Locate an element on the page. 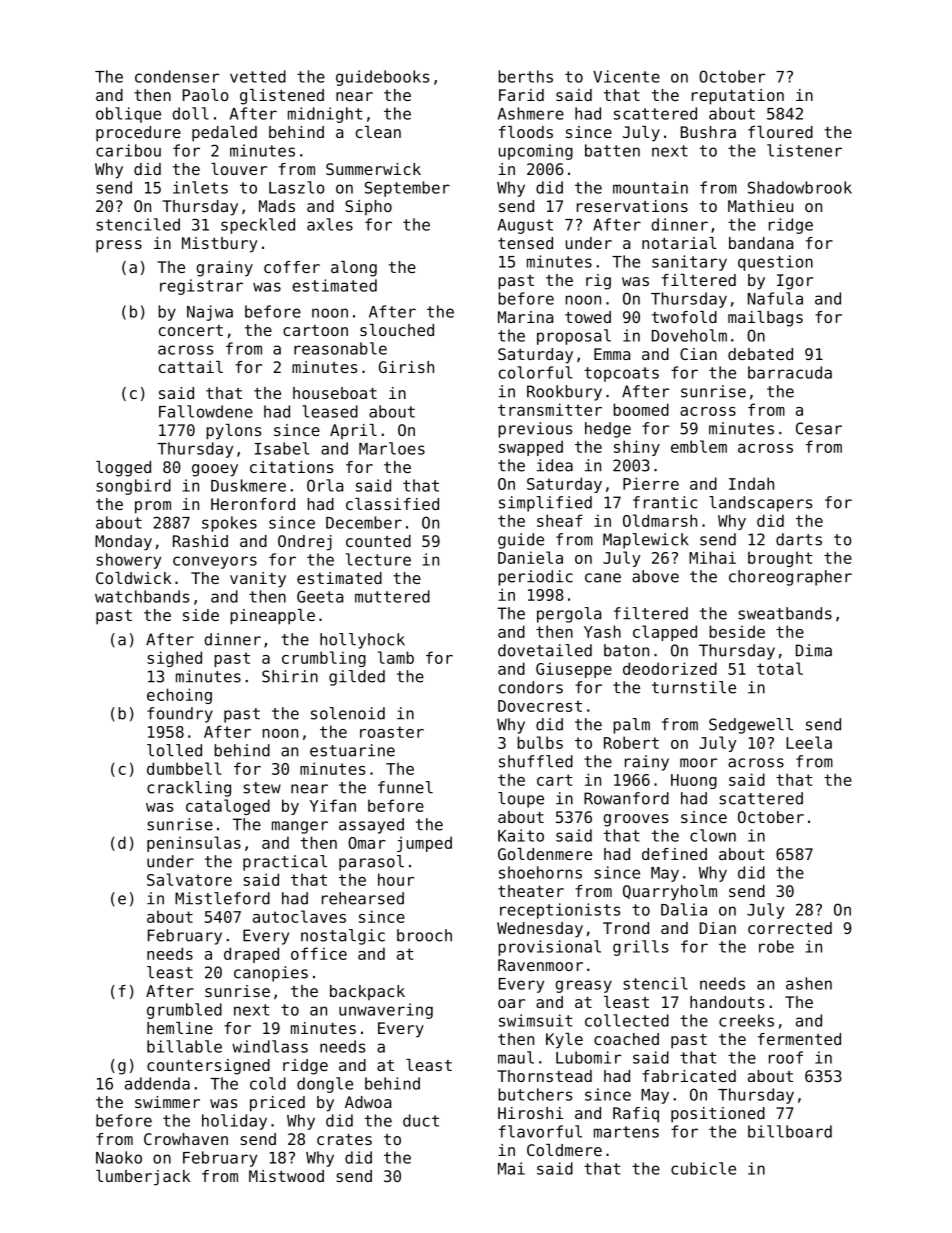 The image size is (952, 1233). dongle is located at coordinates (325, 1085).
